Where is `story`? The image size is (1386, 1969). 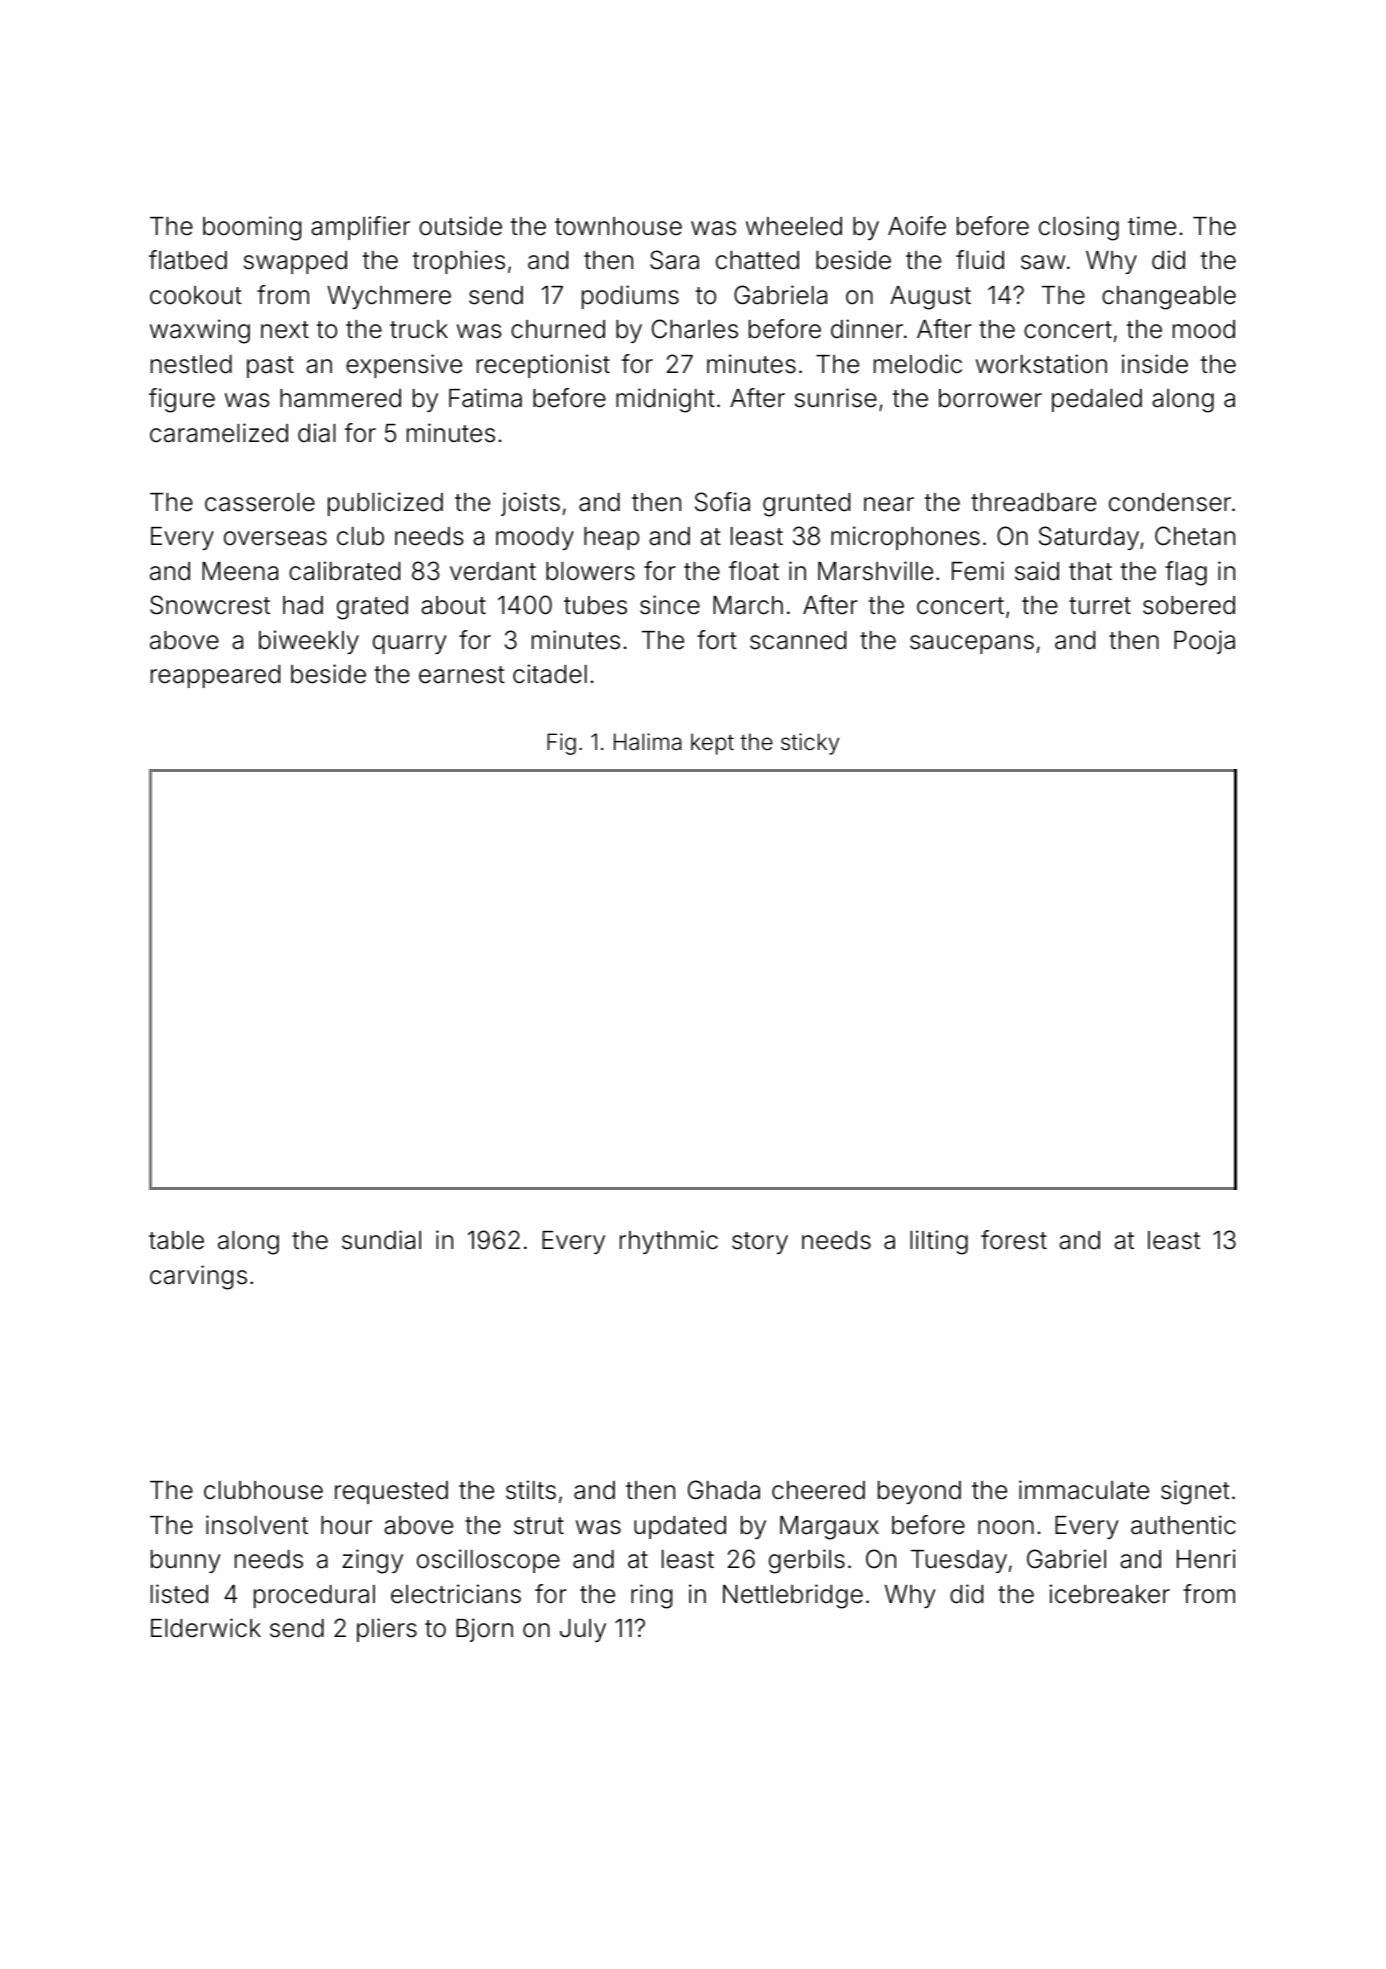 story is located at coordinates (760, 1243).
